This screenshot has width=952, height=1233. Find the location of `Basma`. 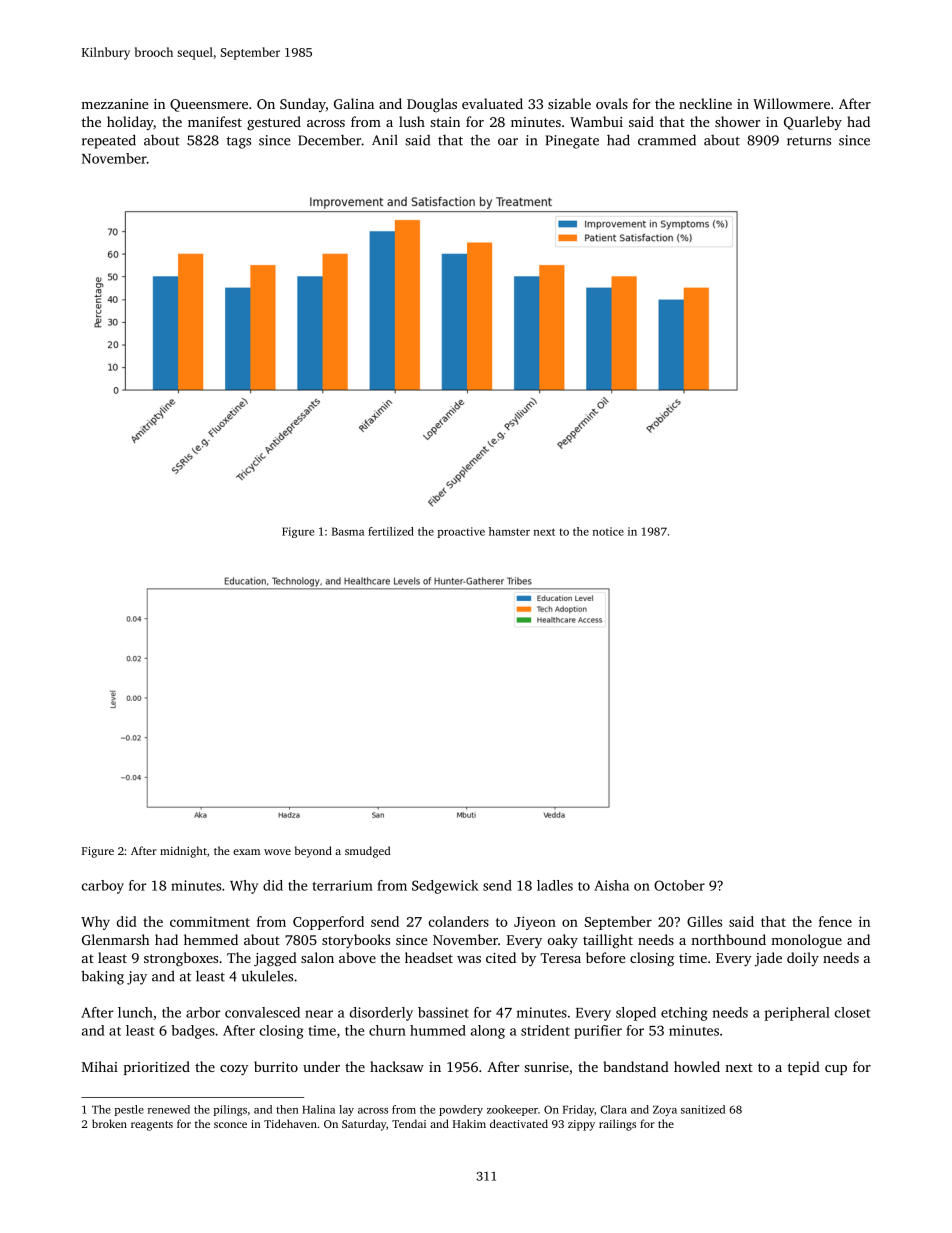

Basma is located at coordinates (348, 531).
